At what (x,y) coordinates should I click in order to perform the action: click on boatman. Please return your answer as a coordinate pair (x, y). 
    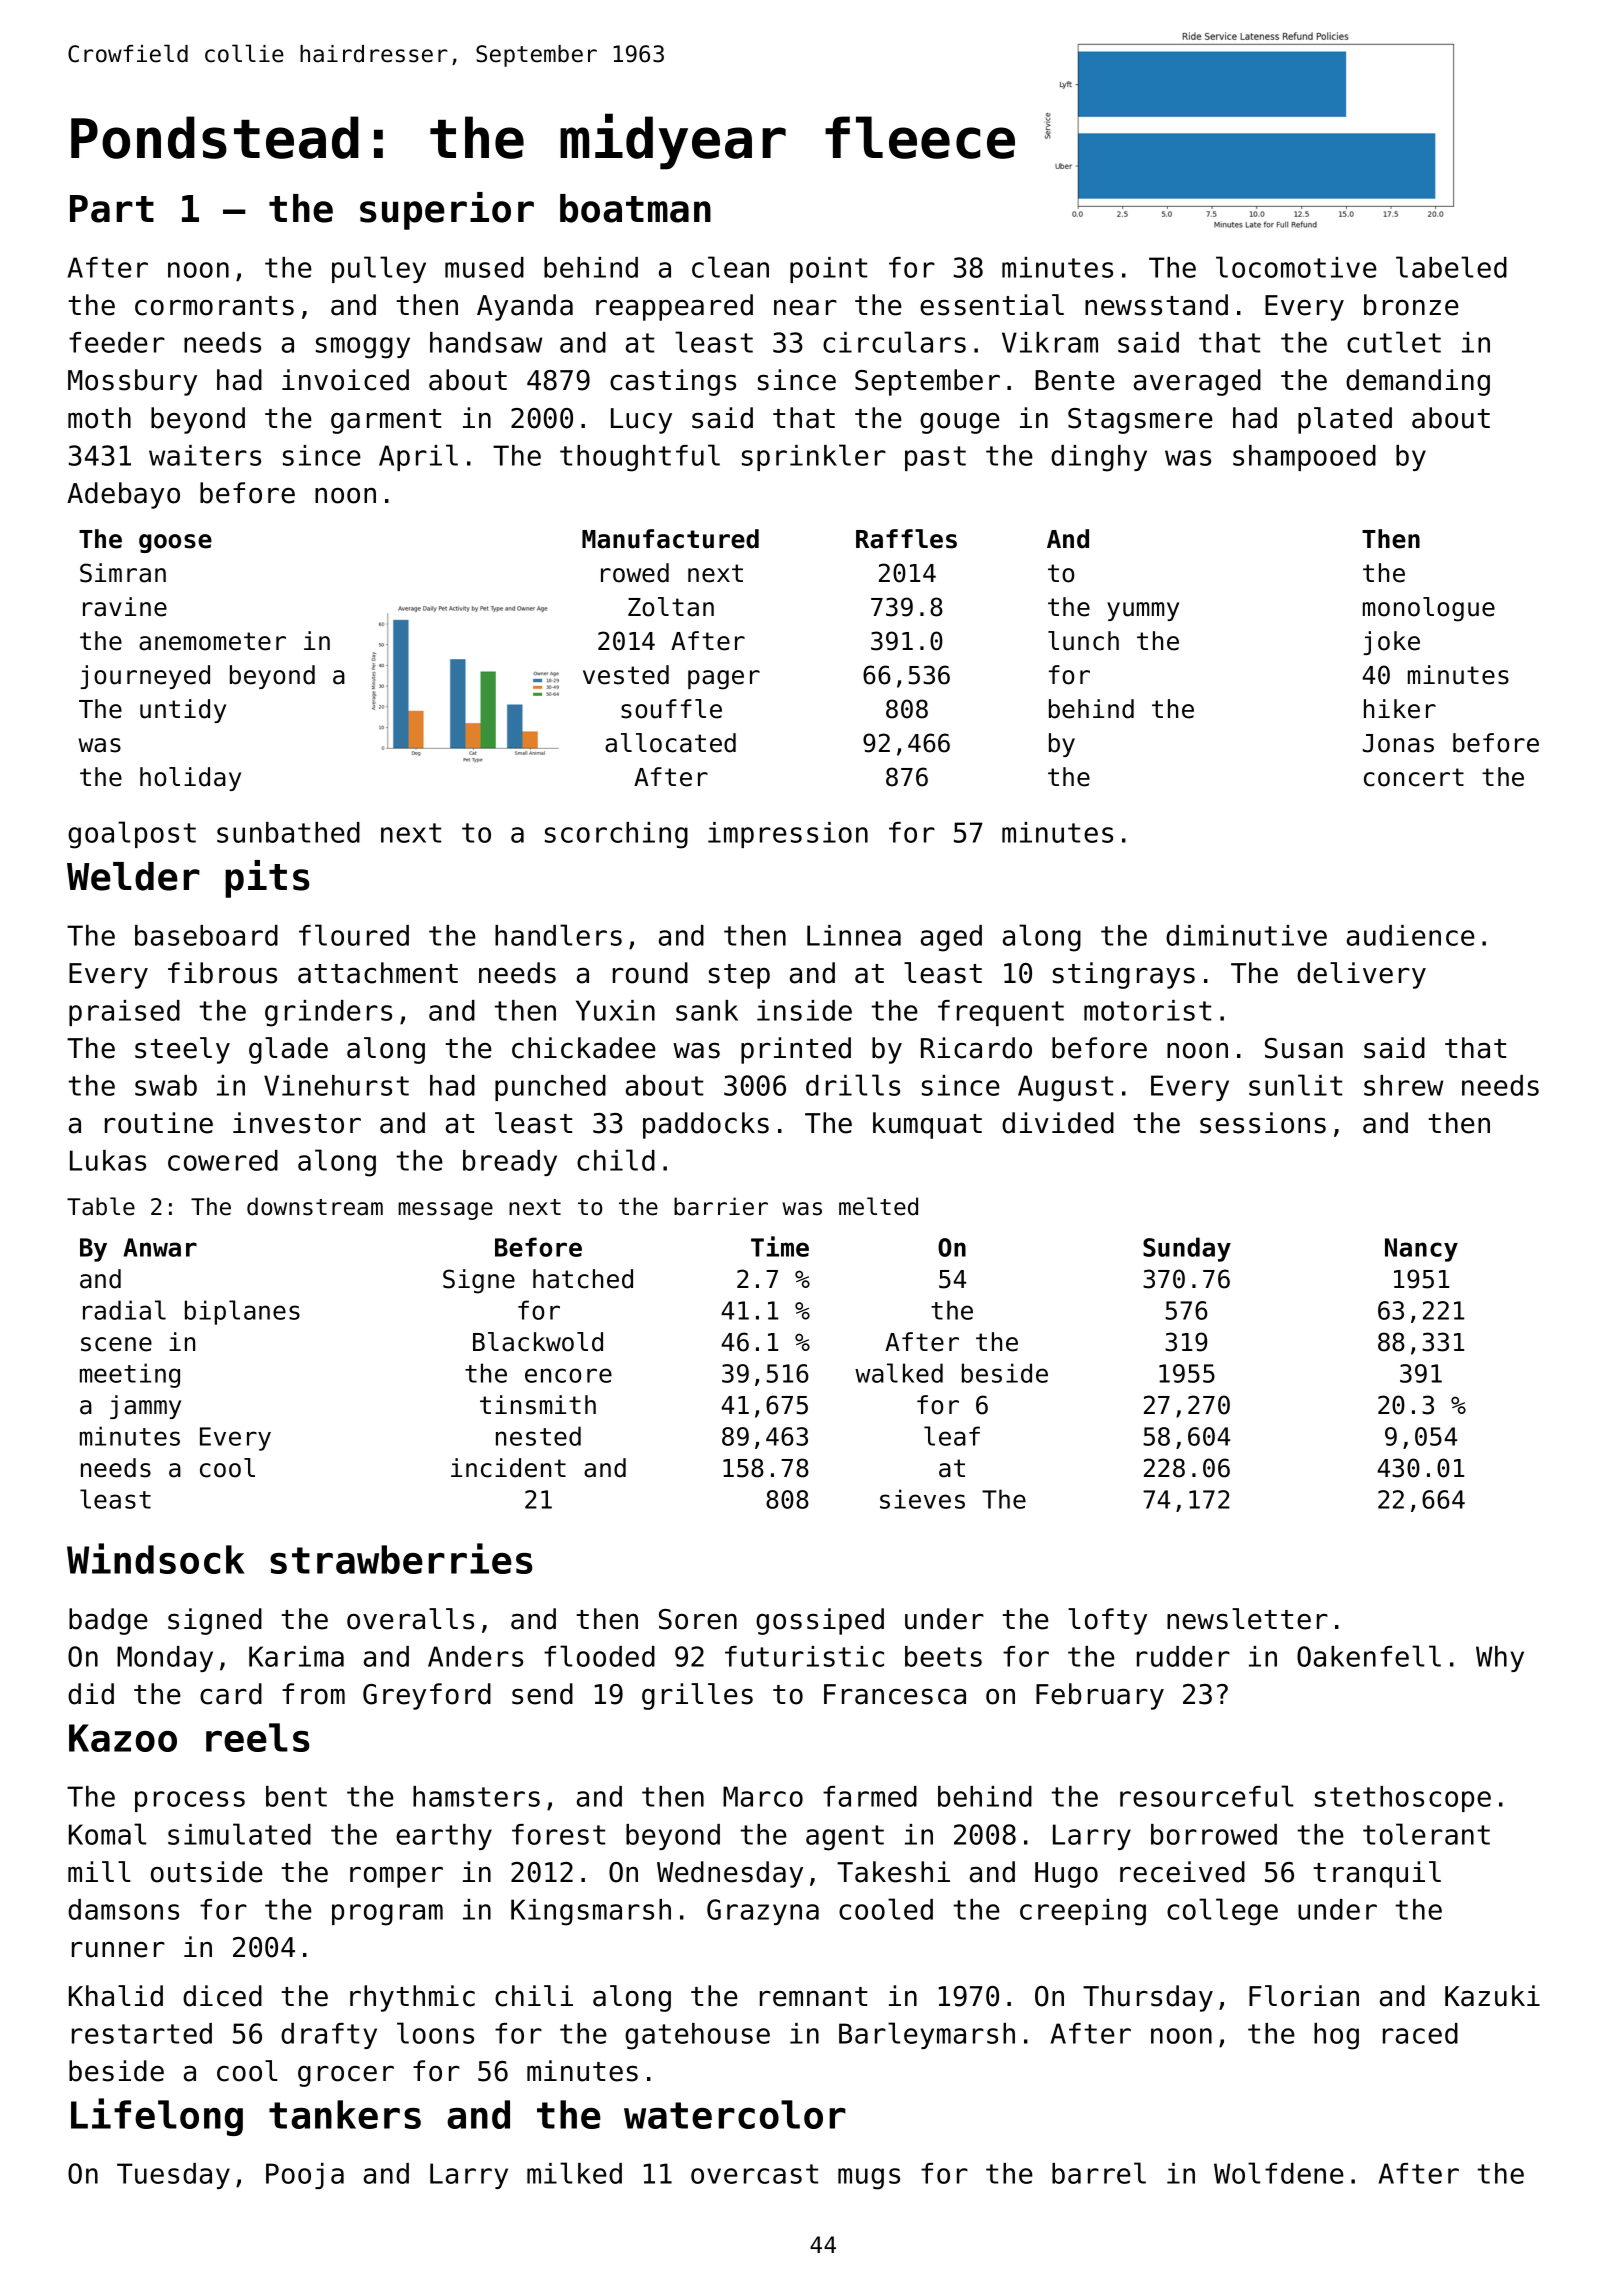
    Looking at the image, I should click on (635, 208).
